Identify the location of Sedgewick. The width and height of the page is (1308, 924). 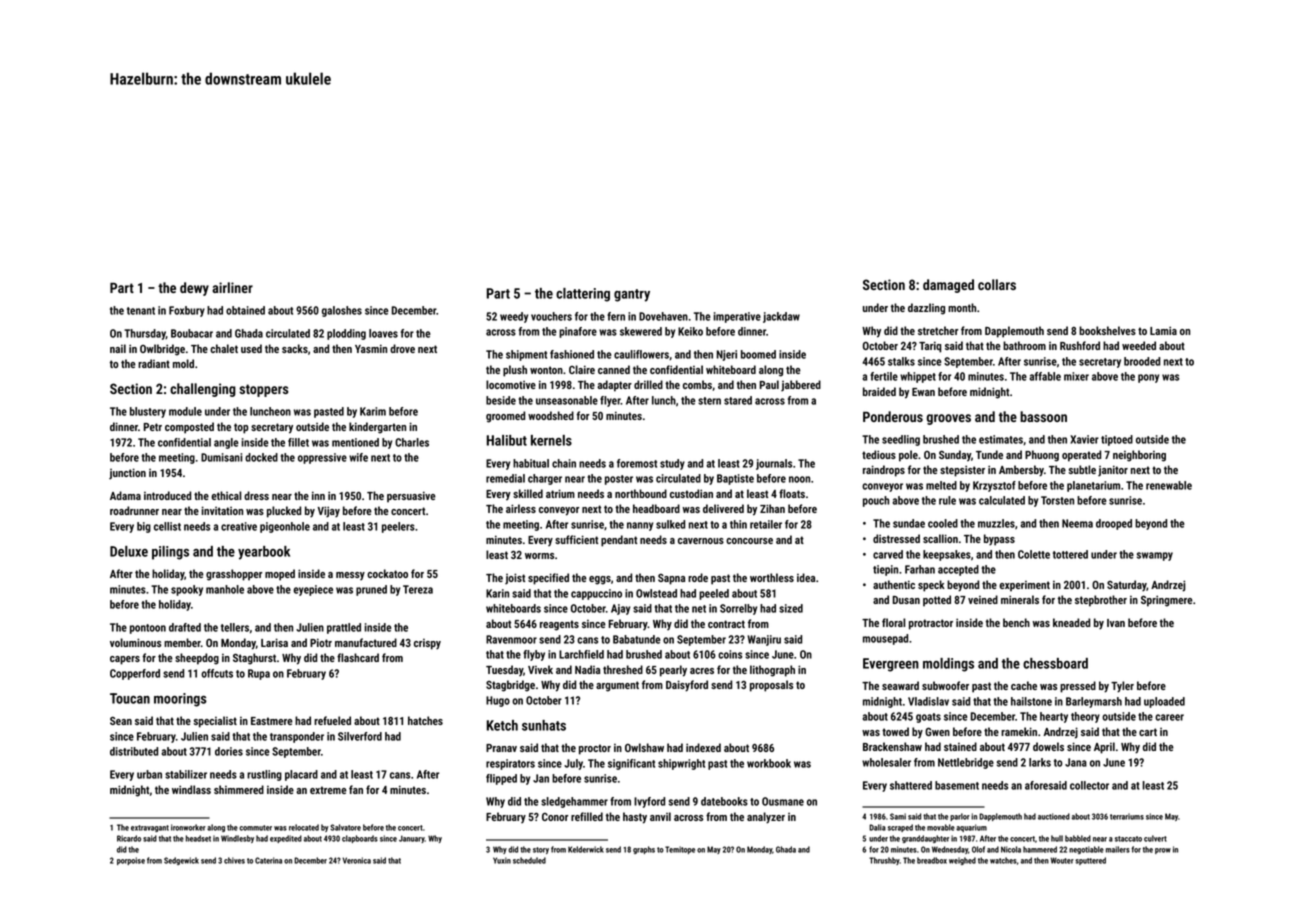
(181, 861).
